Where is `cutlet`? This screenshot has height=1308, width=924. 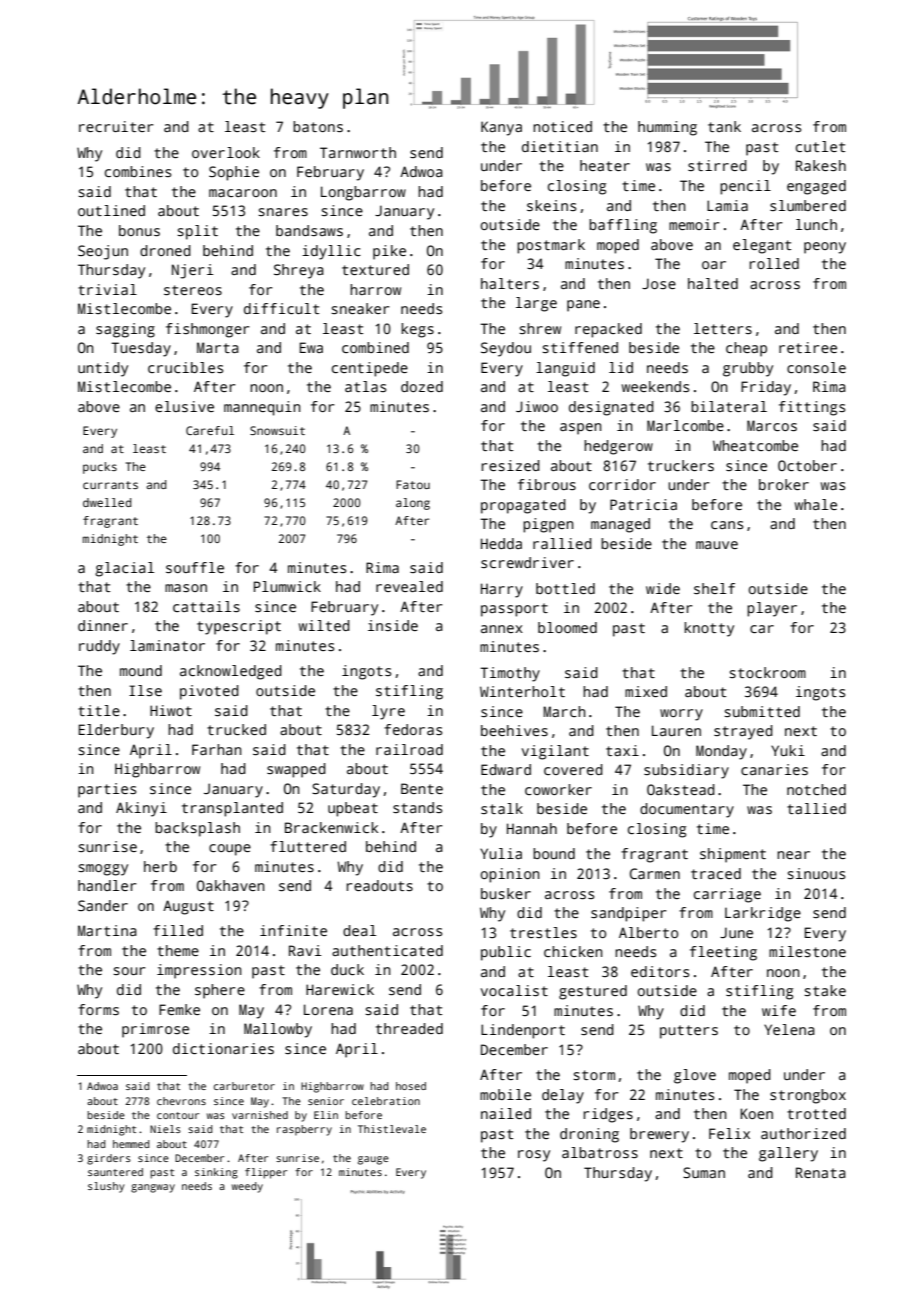
cutlet is located at coordinates (820, 146).
